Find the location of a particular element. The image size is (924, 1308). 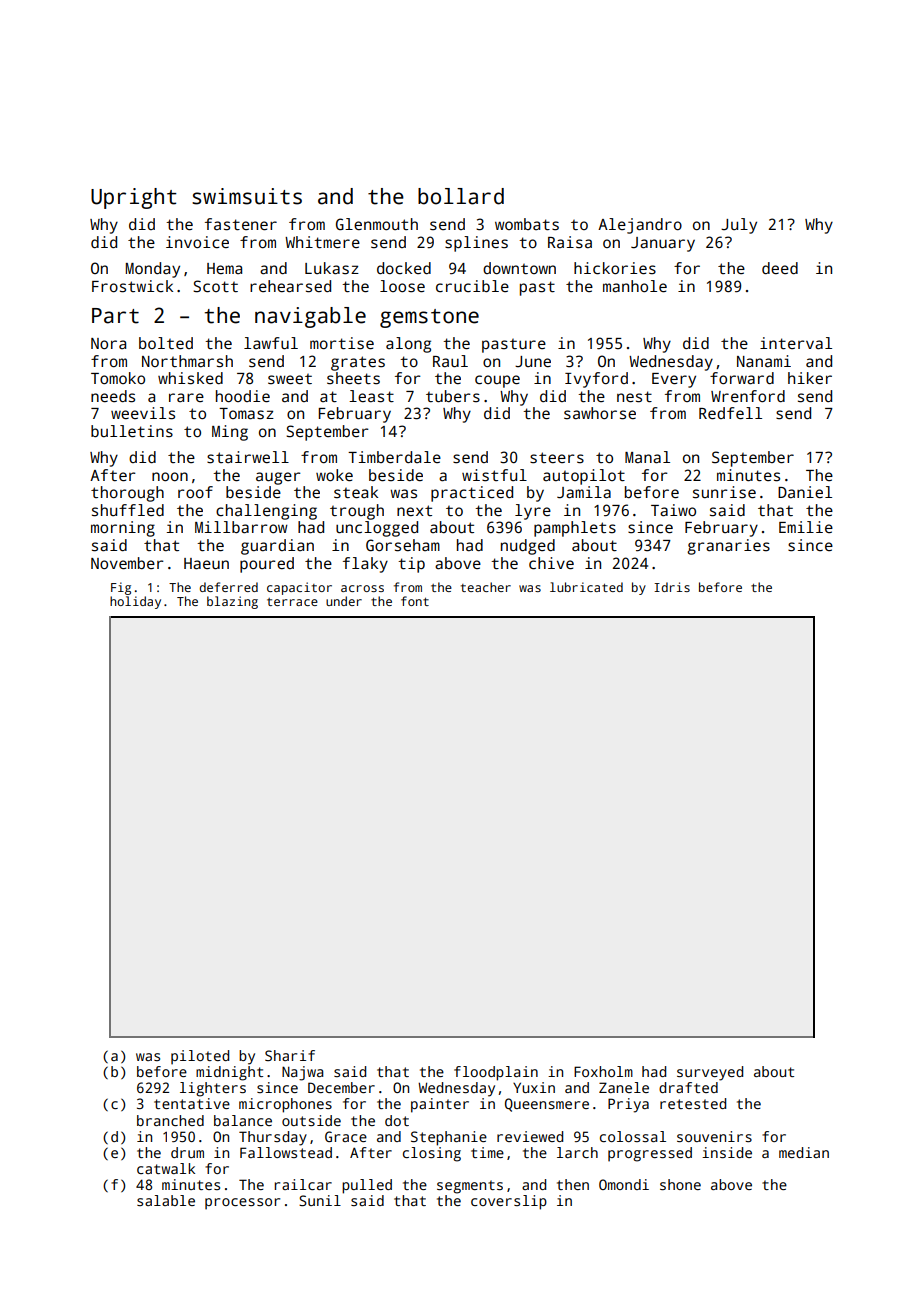

July is located at coordinates (739, 226).
